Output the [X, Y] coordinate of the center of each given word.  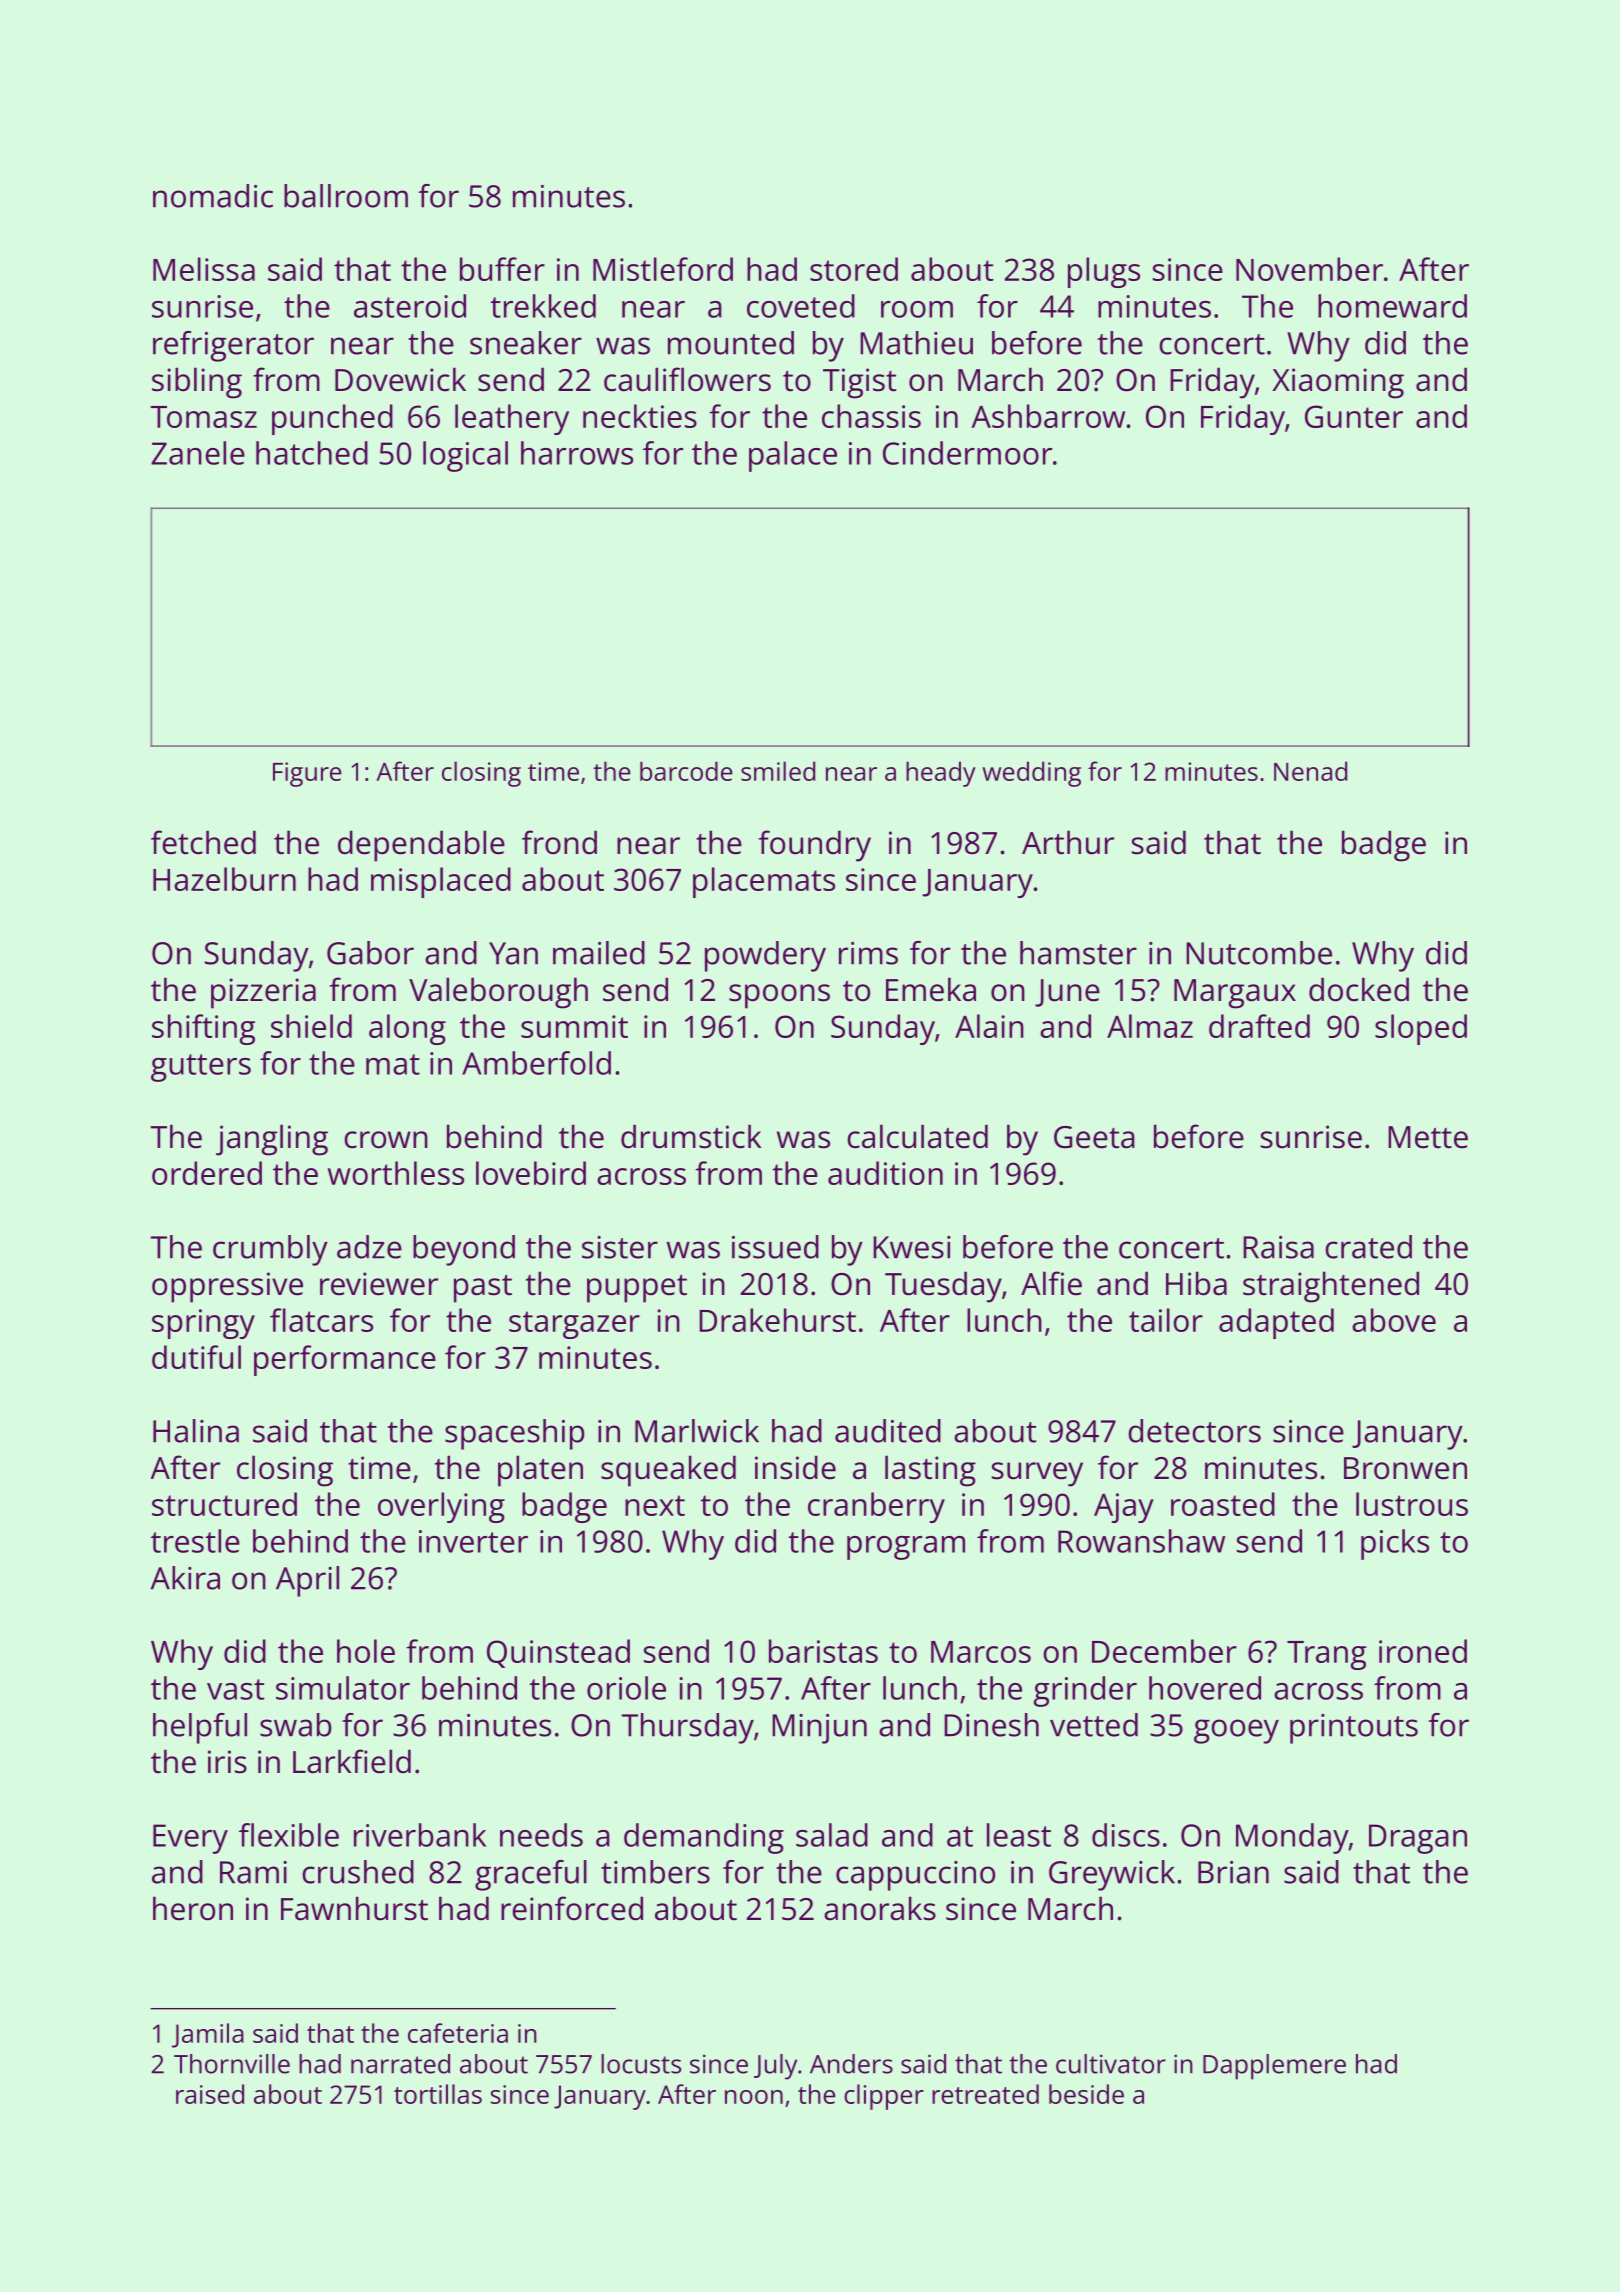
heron [193, 1908]
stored [854, 269]
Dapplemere [1274, 2067]
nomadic [213, 196]
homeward [1392, 306]
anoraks [880, 1908]
